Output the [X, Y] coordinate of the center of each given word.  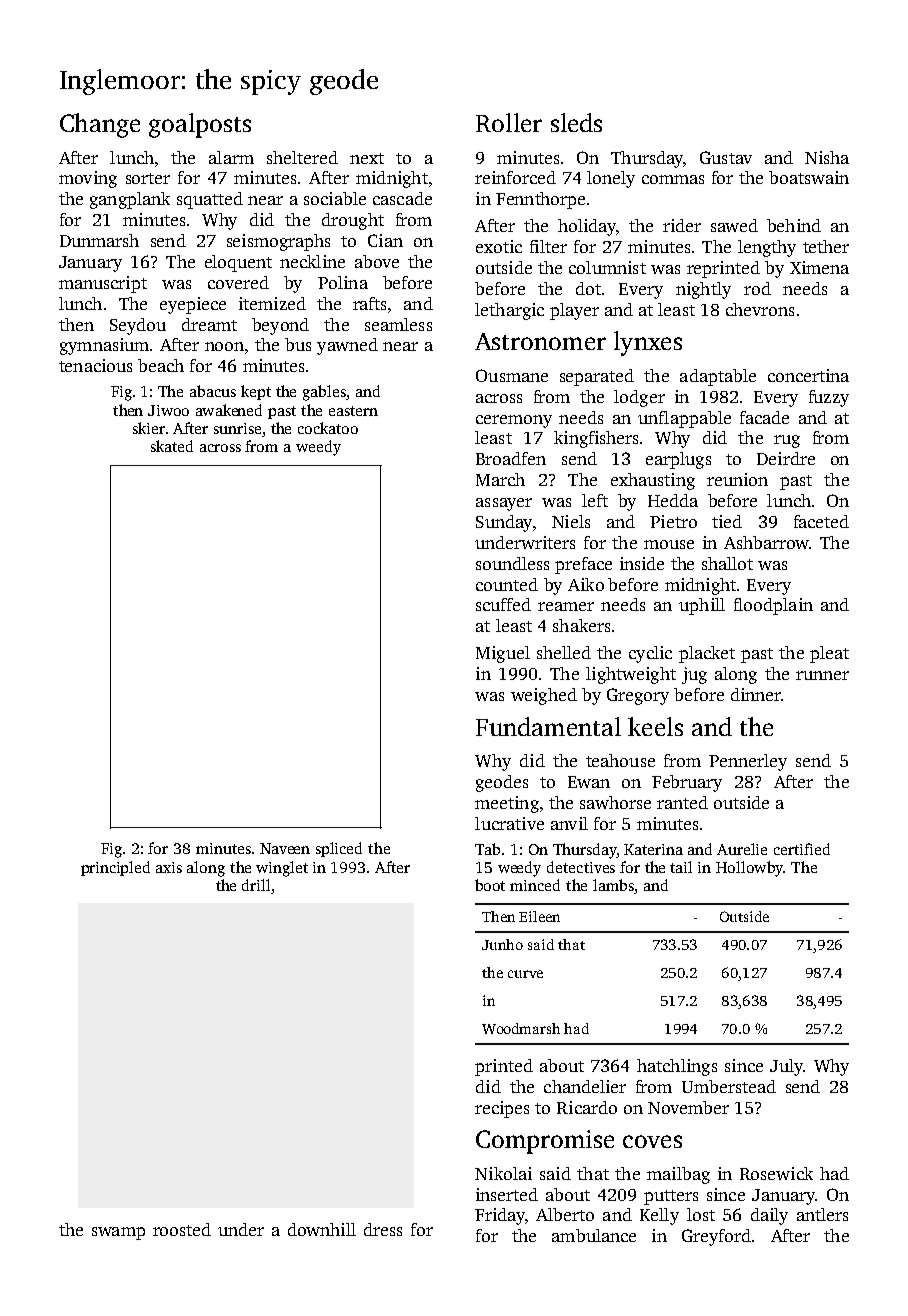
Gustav [726, 157]
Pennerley [748, 762]
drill [256, 885]
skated [172, 446]
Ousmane [512, 375]
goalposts [200, 125]
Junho [502, 944]
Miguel [503, 654]
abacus [213, 391]
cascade [402, 198]
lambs [613, 885]
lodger [639, 398]
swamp [118, 1233]
